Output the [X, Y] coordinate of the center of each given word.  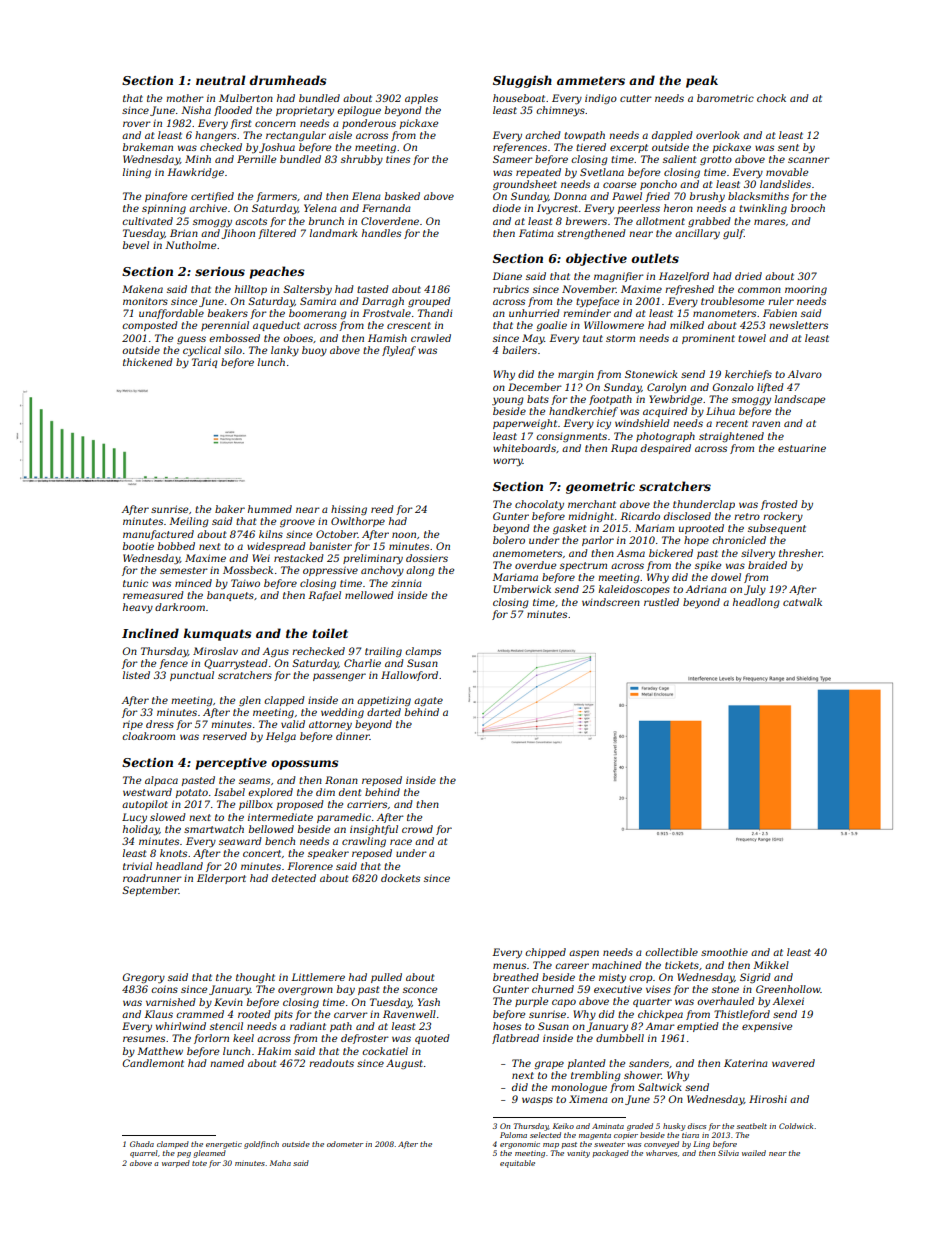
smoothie [724, 952]
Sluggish [522, 81]
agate [428, 701]
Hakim [274, 1051]
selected [545, 1135]
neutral [221, 80]
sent [788, 147]
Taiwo [245, 583]
